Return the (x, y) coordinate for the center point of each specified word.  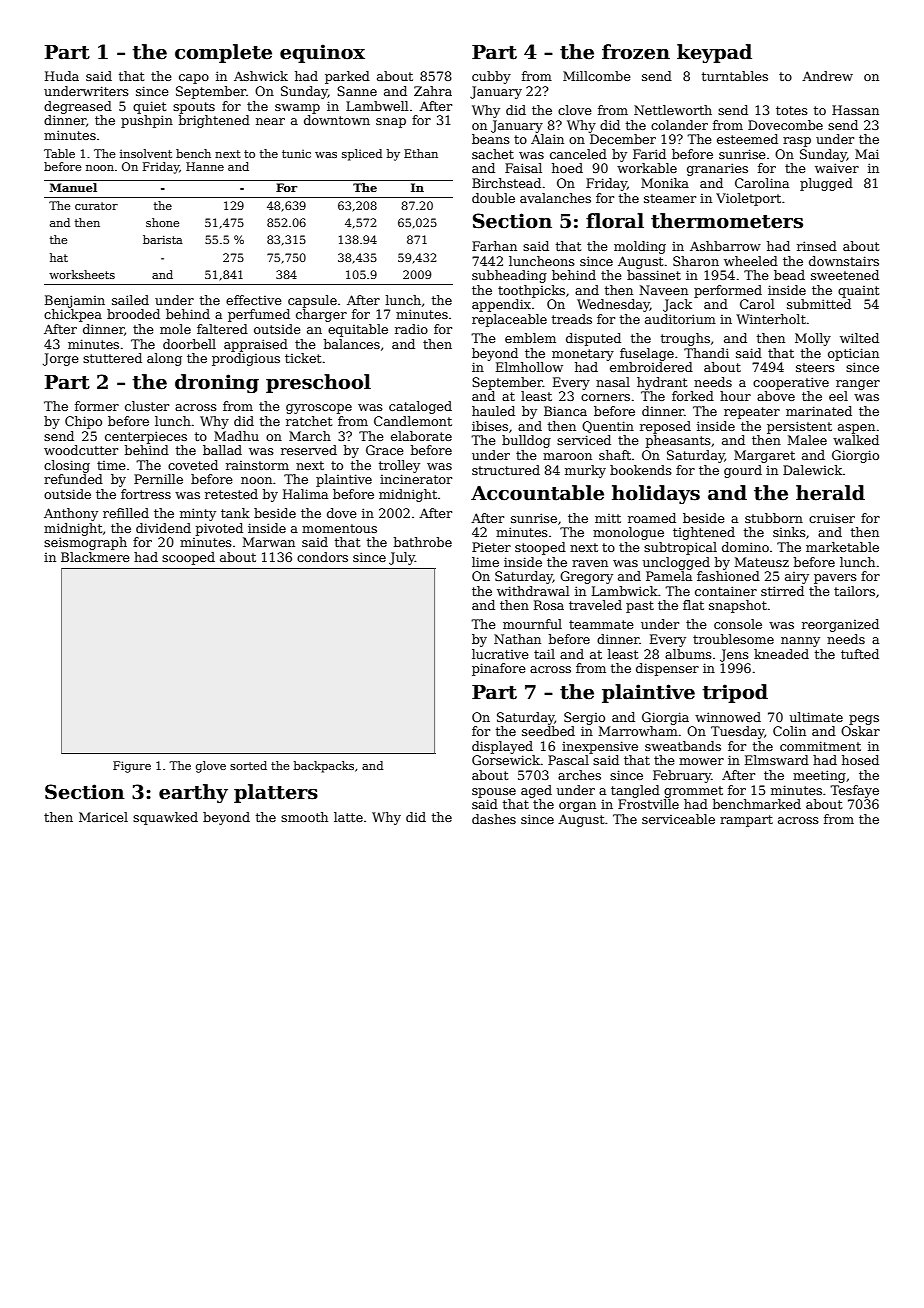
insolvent (146, 153)
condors (322, 557)
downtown (337, 120)
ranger (858, 385)
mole (175, 329)
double (493, 198)
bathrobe (423, 542)
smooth (304, 817)
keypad (714, 53)
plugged (826, 184)
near (270, 121)
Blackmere (95, 557)
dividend (163, 528)
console (738, 624)
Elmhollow (529, 367)
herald (830, 493)
